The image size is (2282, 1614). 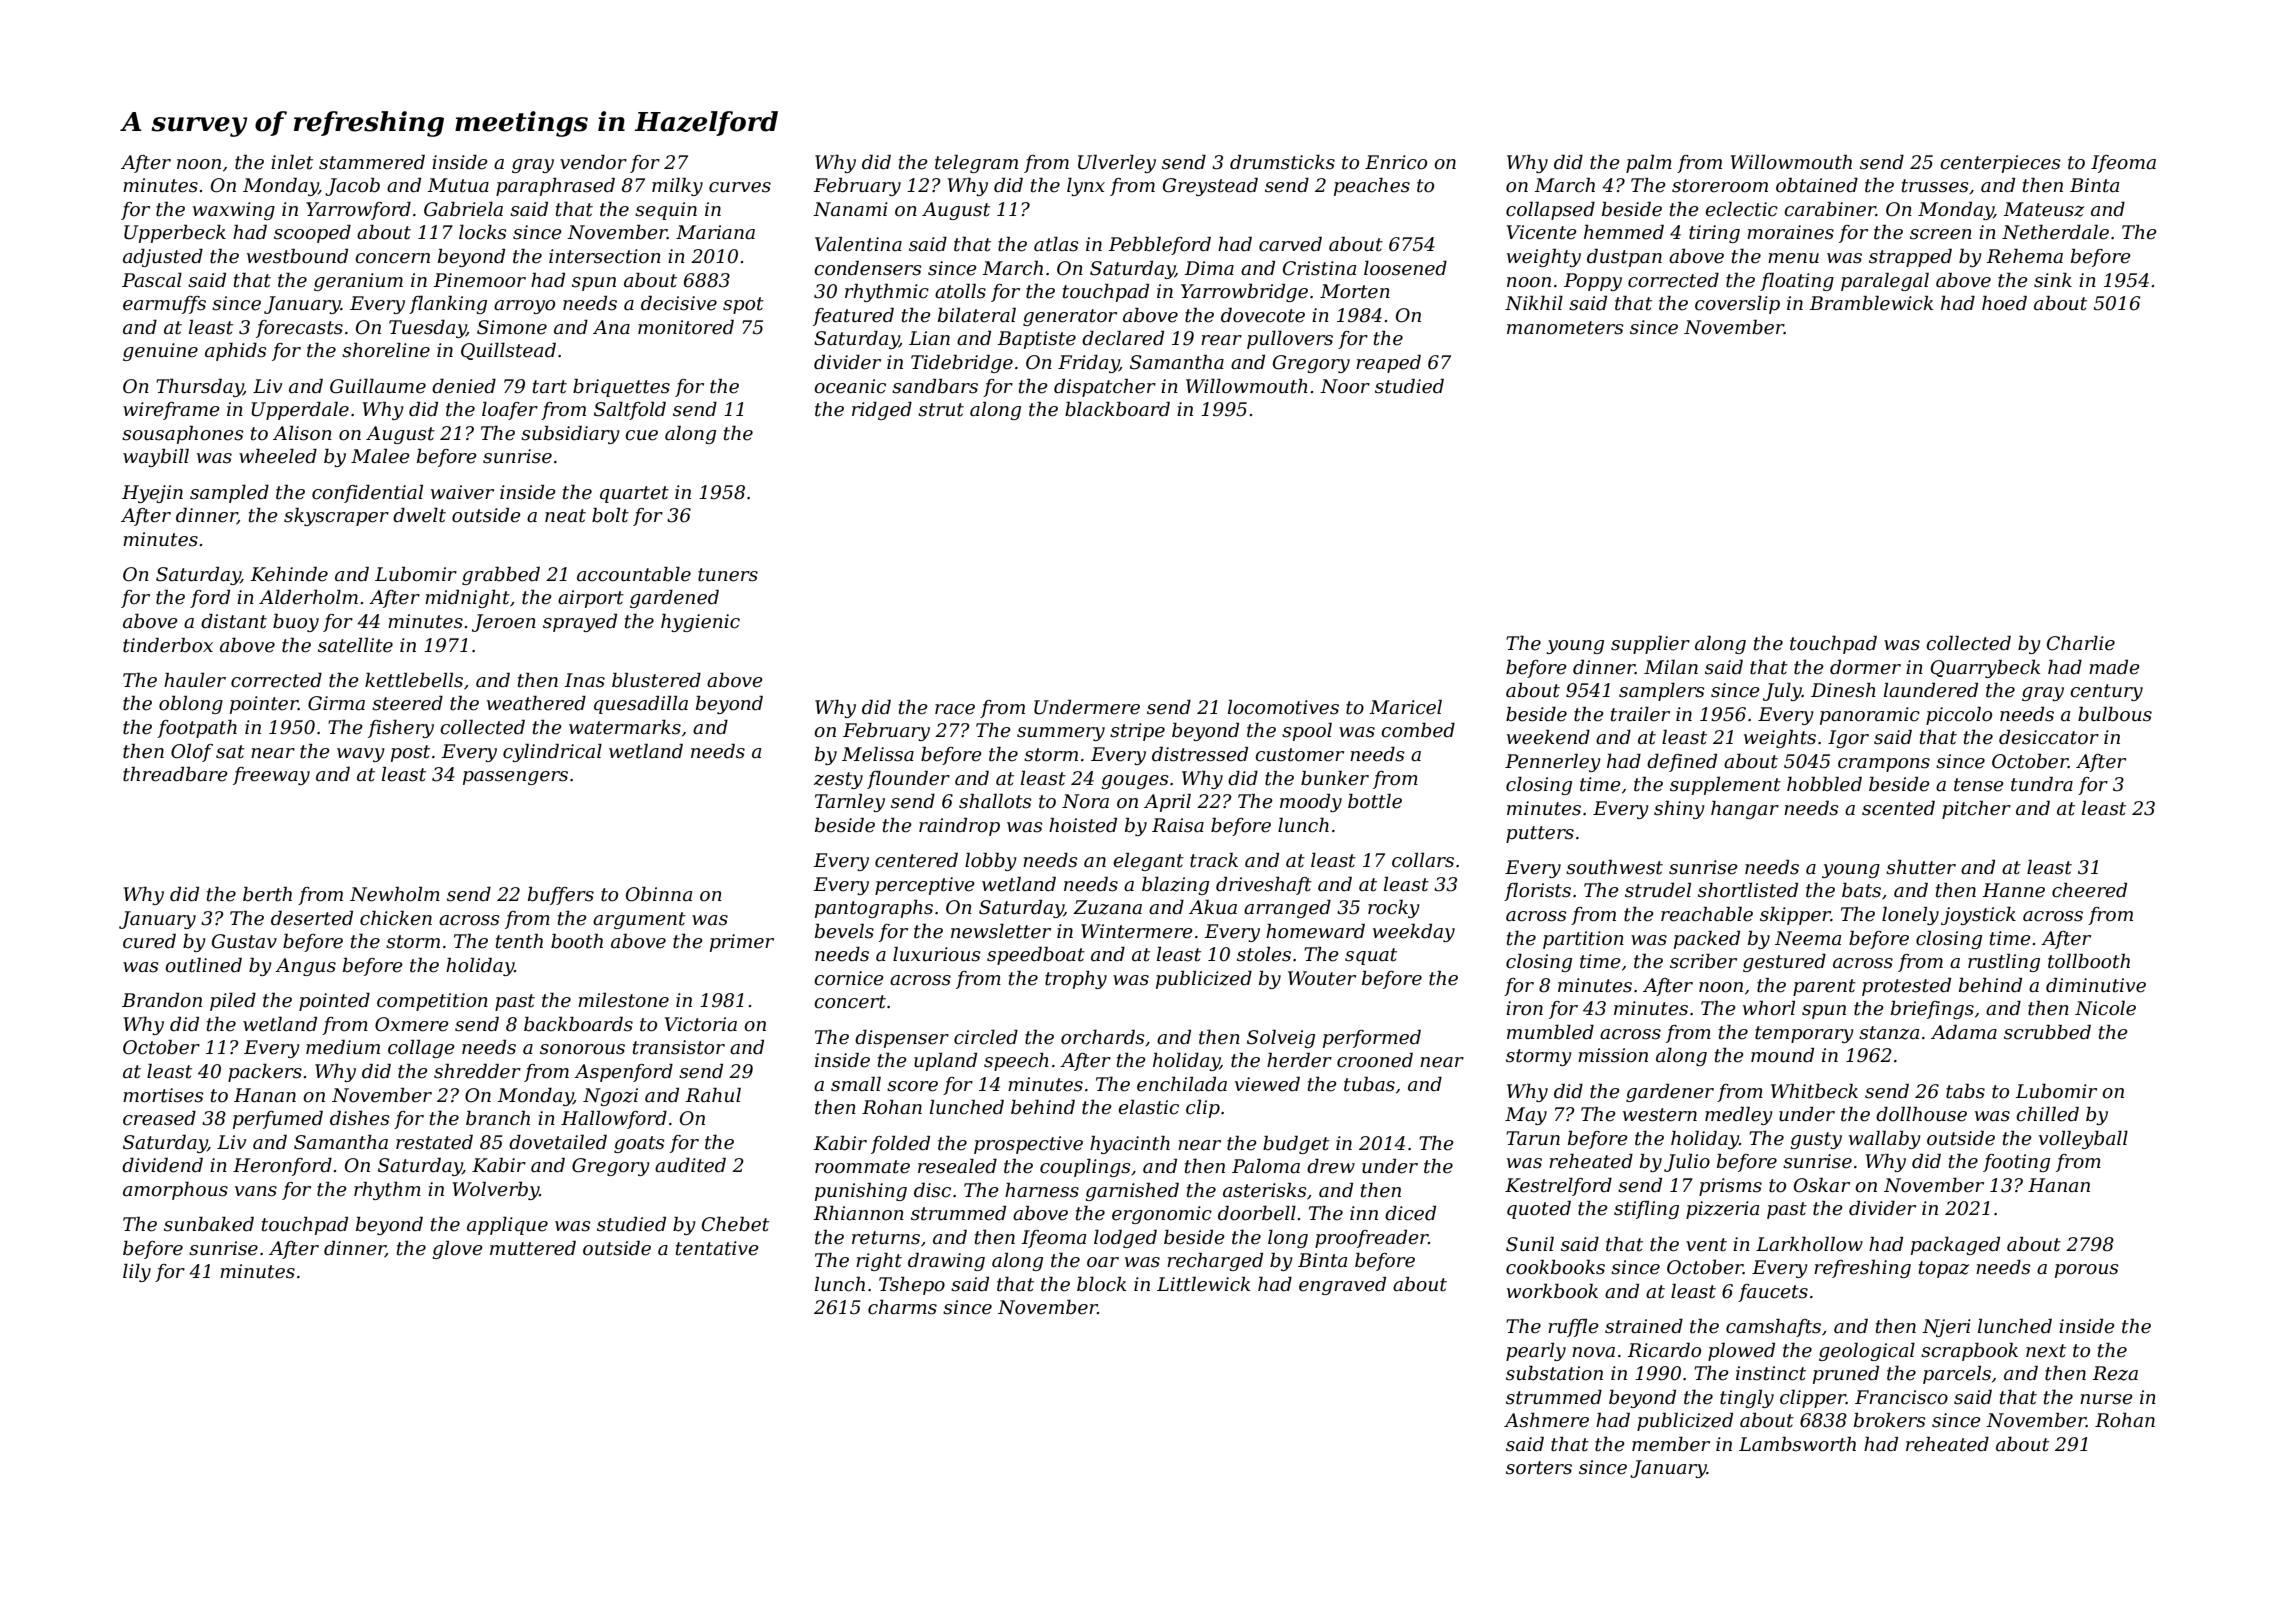 I want to click on Charlie, so click(x=2081, y=643).
